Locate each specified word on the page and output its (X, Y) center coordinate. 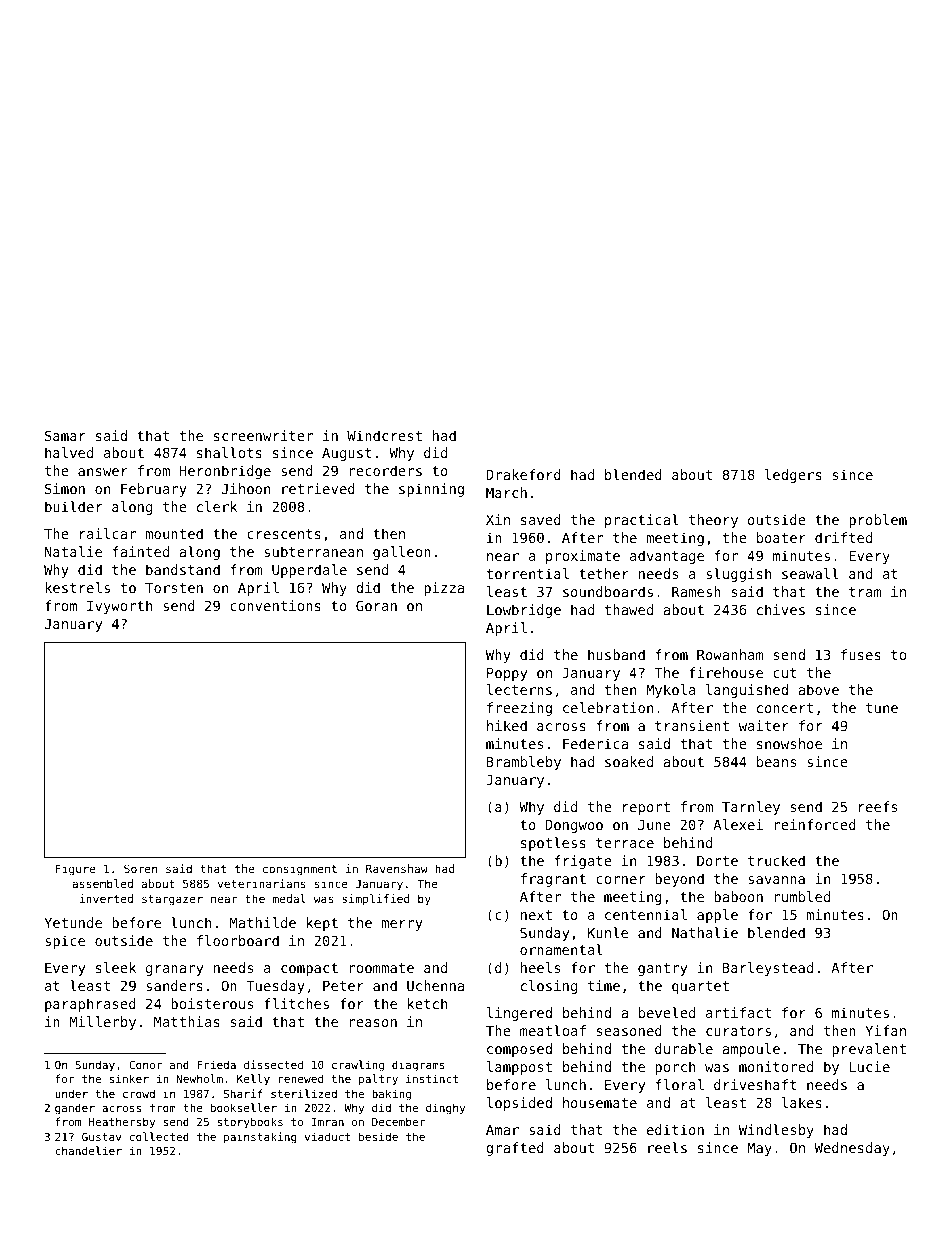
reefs (878, 806)
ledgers (793, 476)
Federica (595, 743)
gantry (662, 969)
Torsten (174, 588)
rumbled (802, 896)
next (536, 915)
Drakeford (523, 474)
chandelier (88, 1150)
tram (865, 592)
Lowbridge (524, 611)
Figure (75, 870)
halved (69, 452)
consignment (300, 870)
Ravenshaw (397, 868)
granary (174, 970)
